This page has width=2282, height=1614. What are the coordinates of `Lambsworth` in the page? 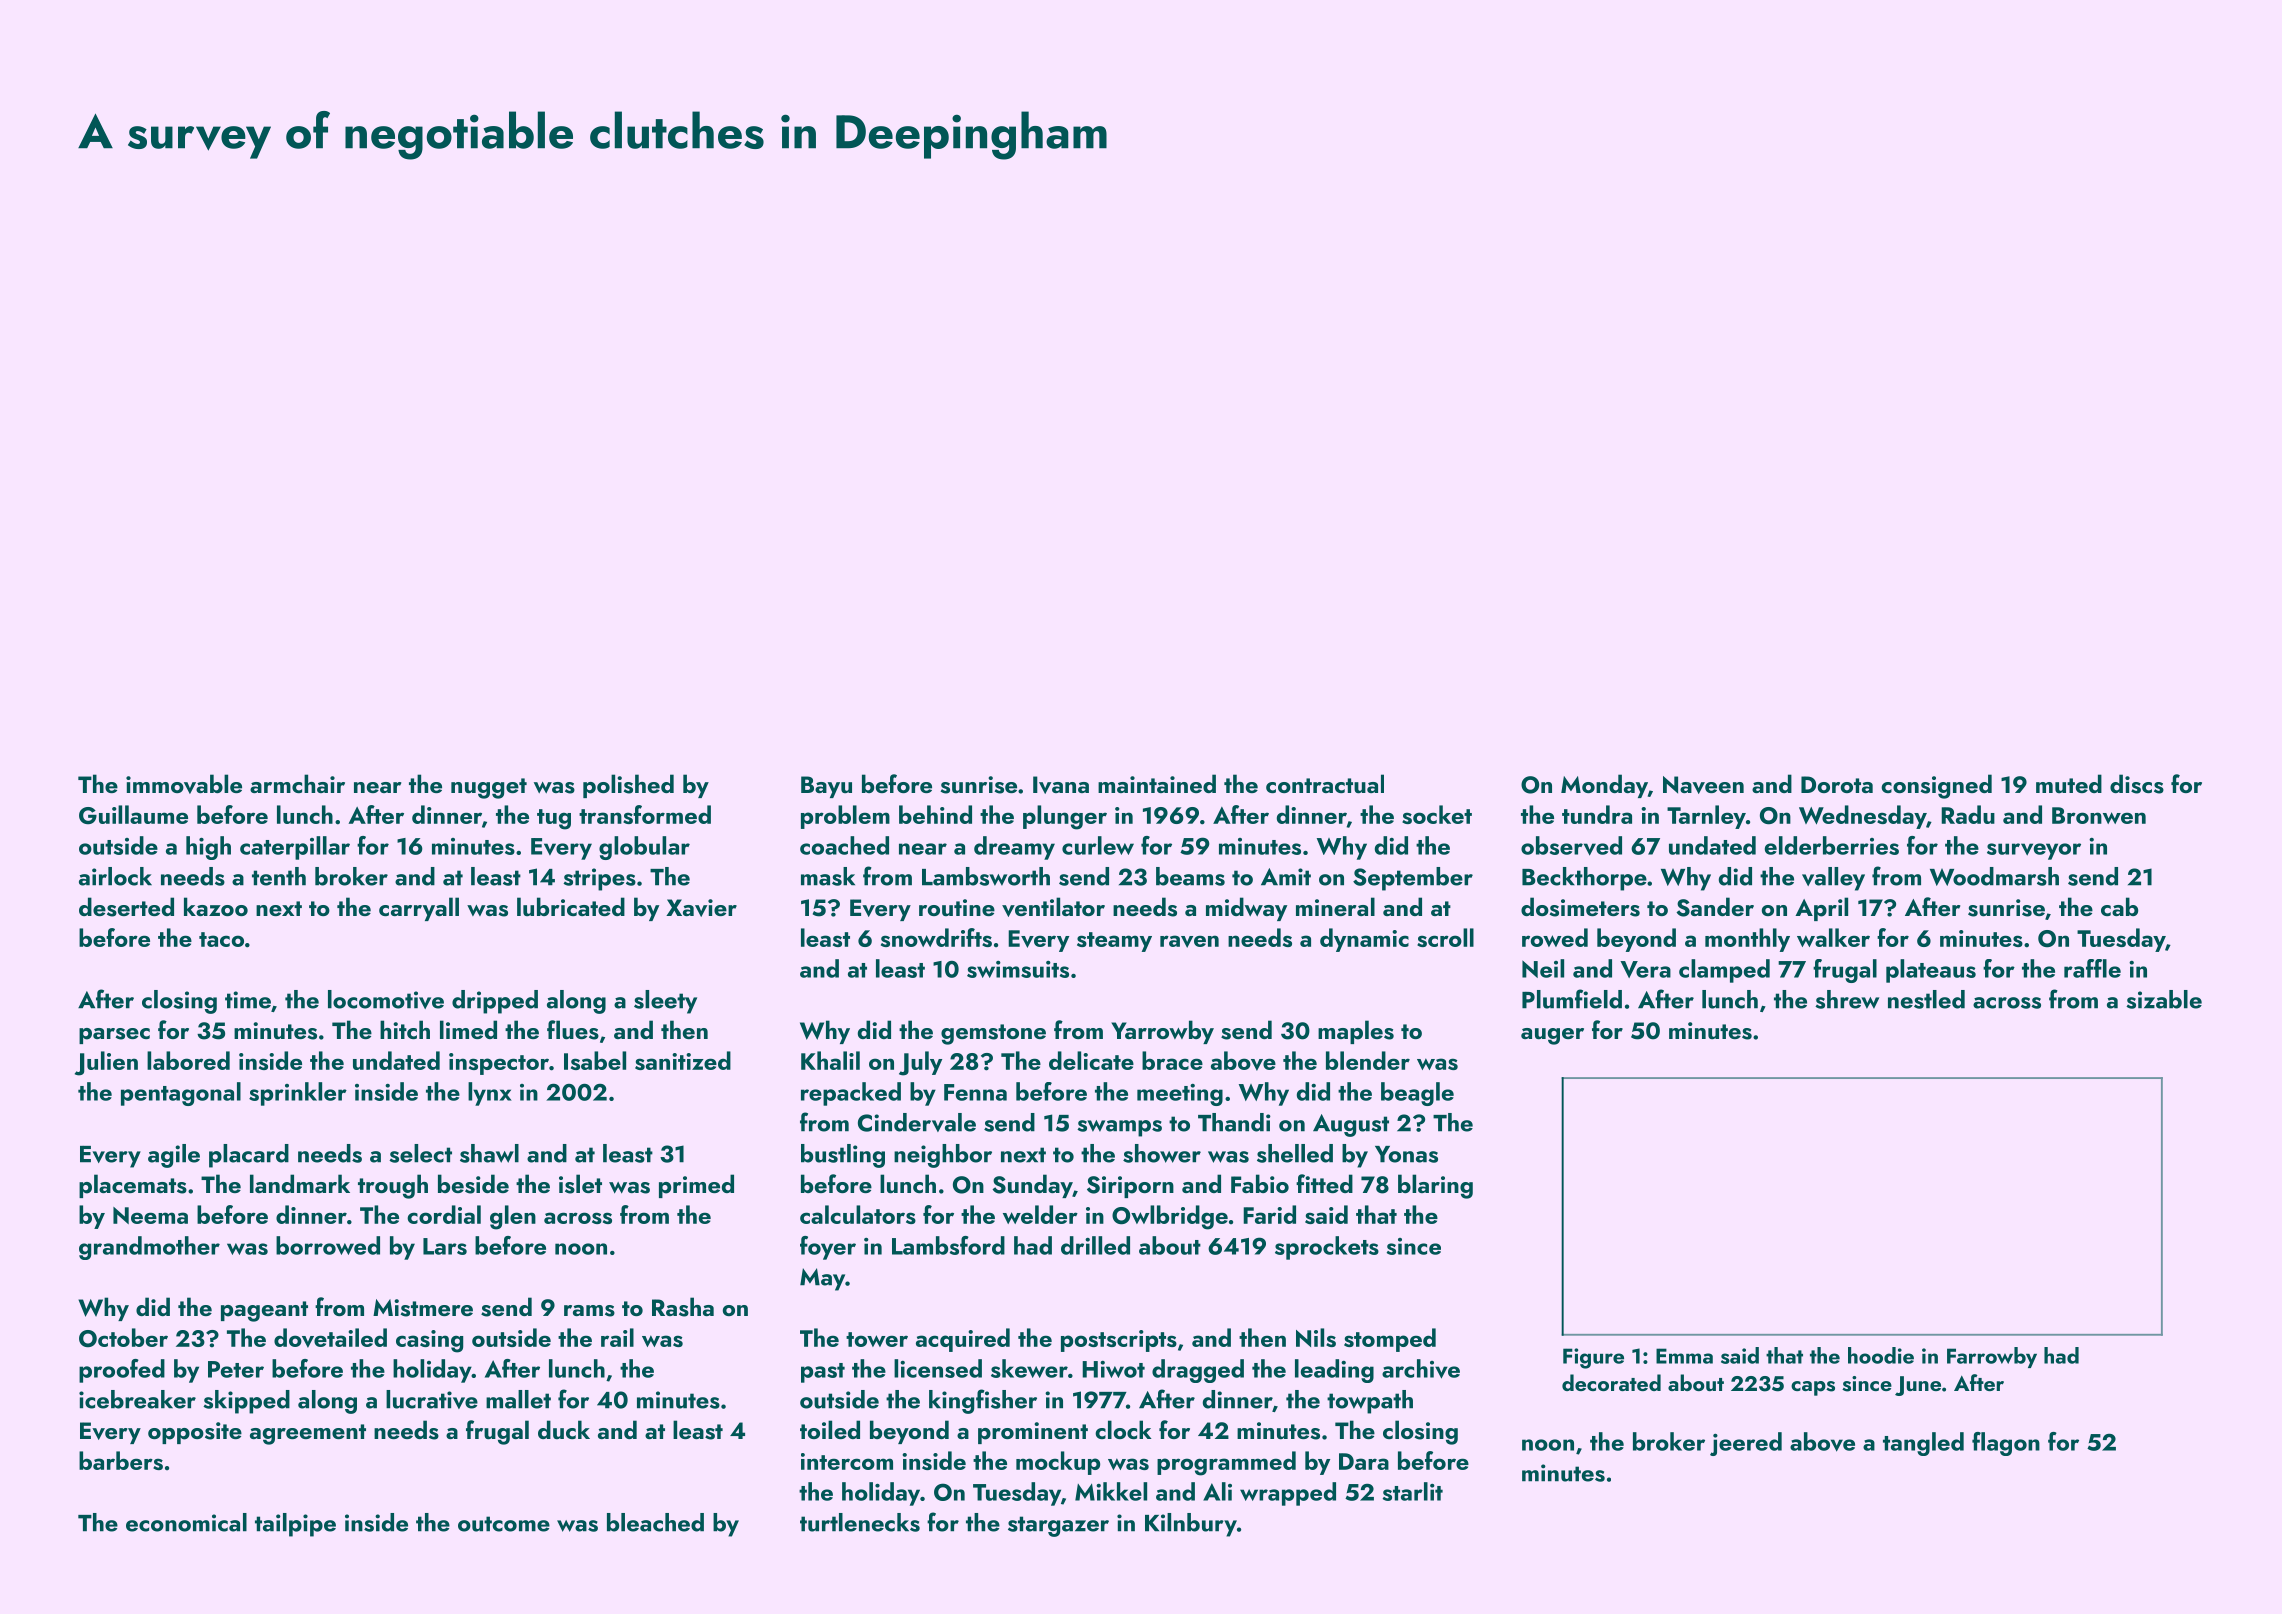 It's located at (986, 876).
